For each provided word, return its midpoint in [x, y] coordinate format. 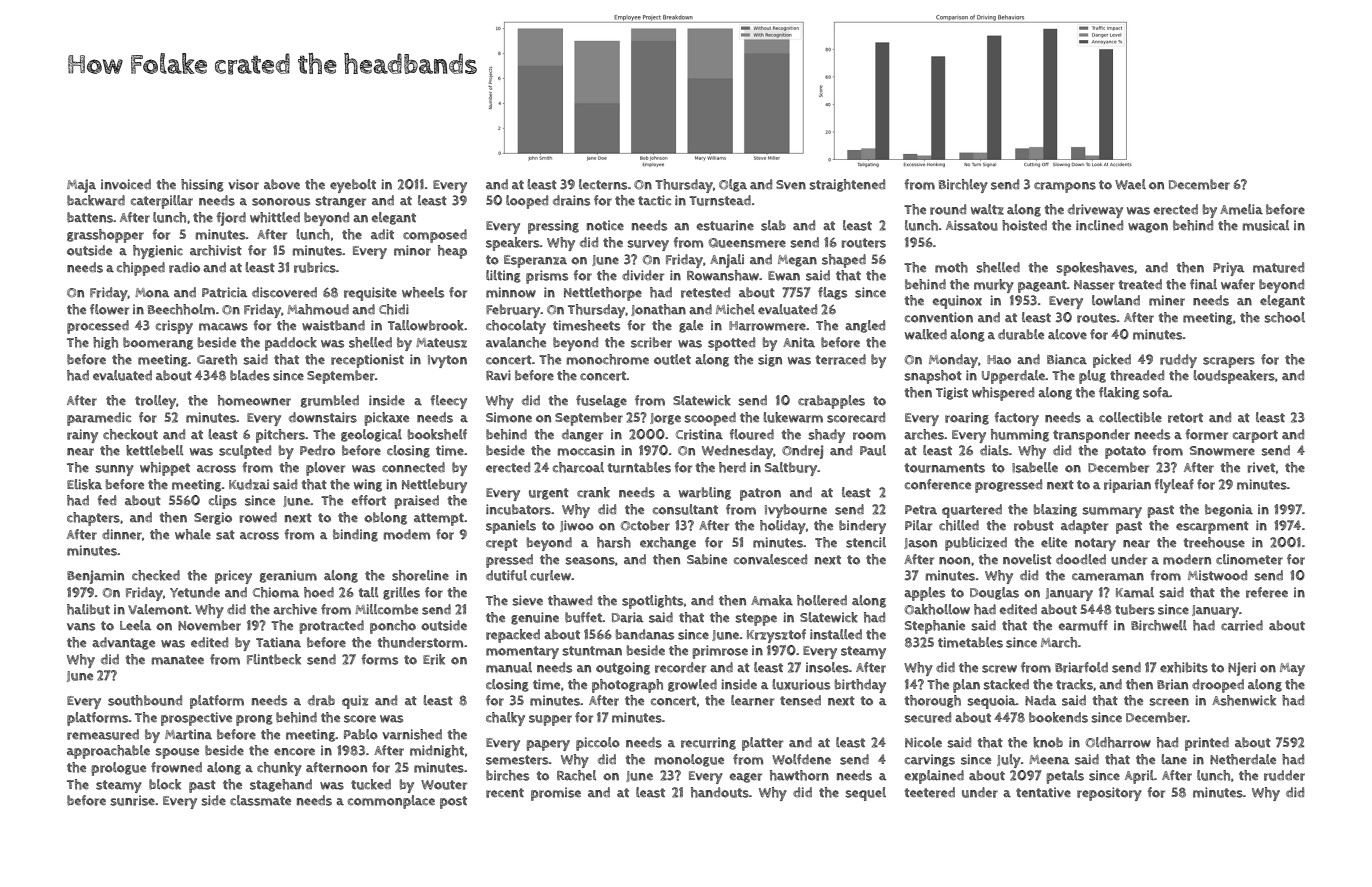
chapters [93, 519]
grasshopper [105, 236]
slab [773, 225]
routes [1097, 318]
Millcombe [386, 609]
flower [109, 309]
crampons [1065, 187]
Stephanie [935, 627]
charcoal [578, 467]
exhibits [1184, 667]
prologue [118, 769]
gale [691, 326]
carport [1255, 436]
